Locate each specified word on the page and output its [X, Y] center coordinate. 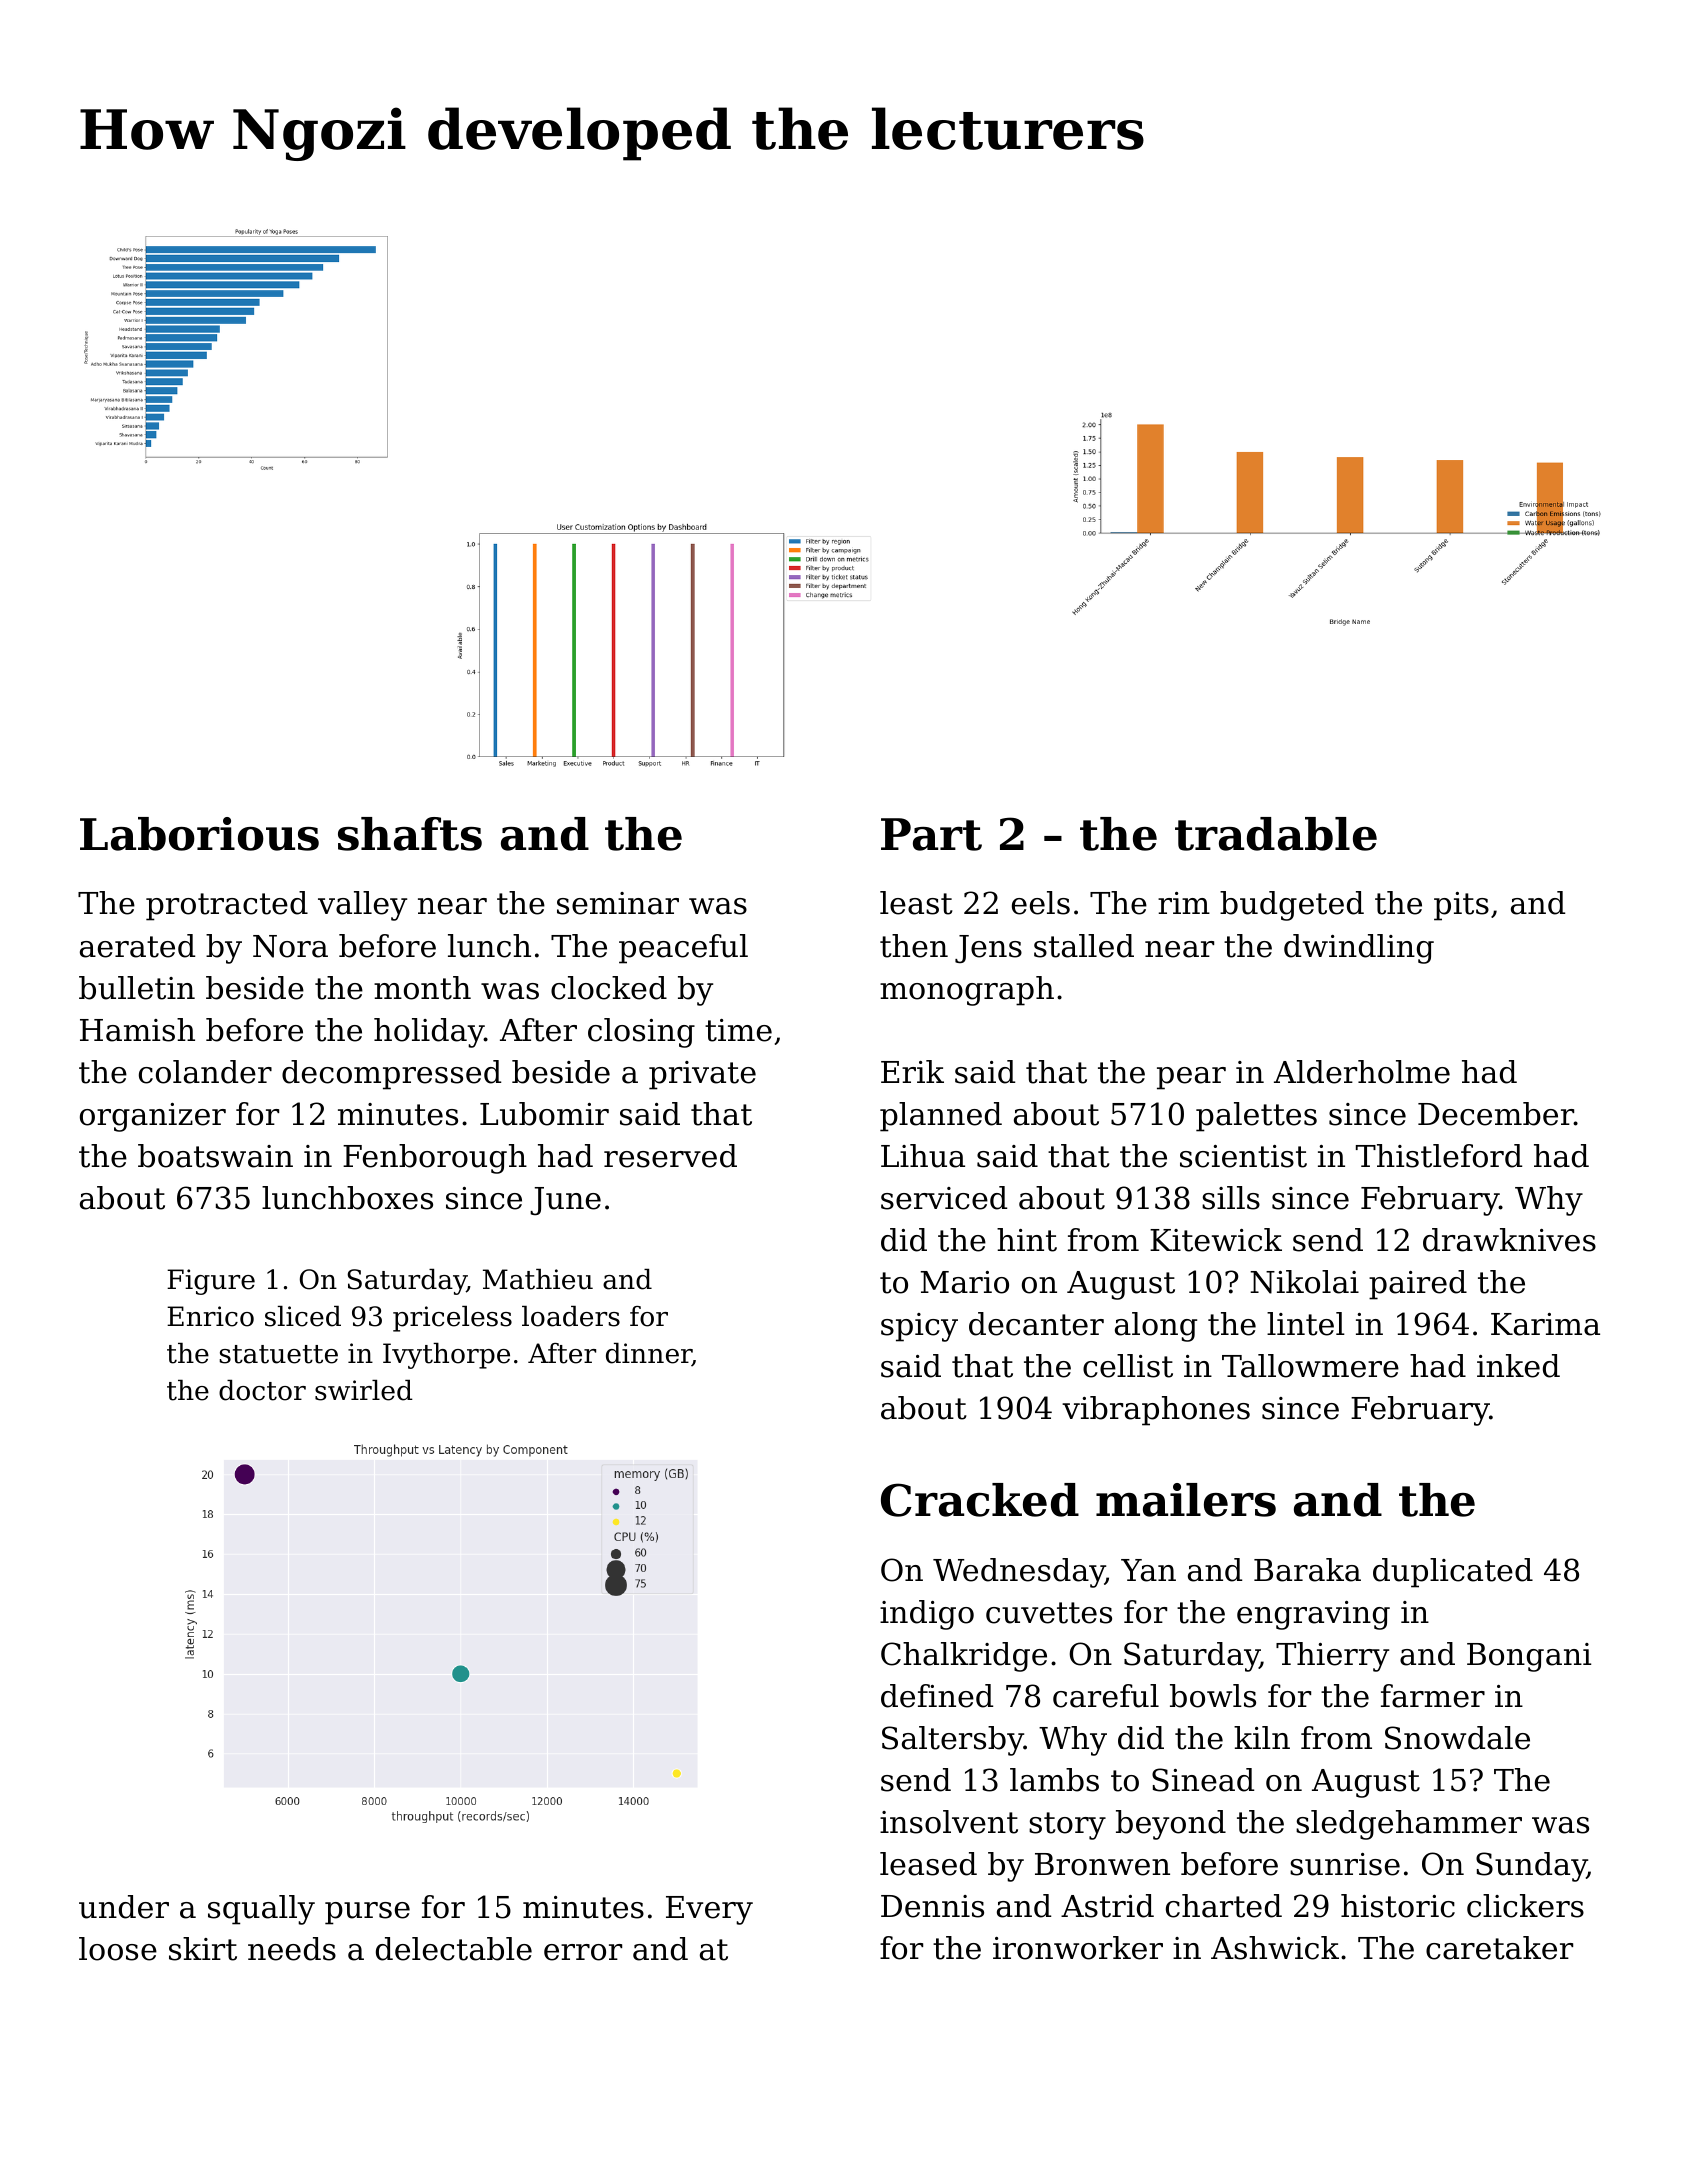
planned [941, 1117]
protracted [227, 906]
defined [937, 1696]
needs [292, 1949]
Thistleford [1439, 1156]
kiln [1262, 1737]
